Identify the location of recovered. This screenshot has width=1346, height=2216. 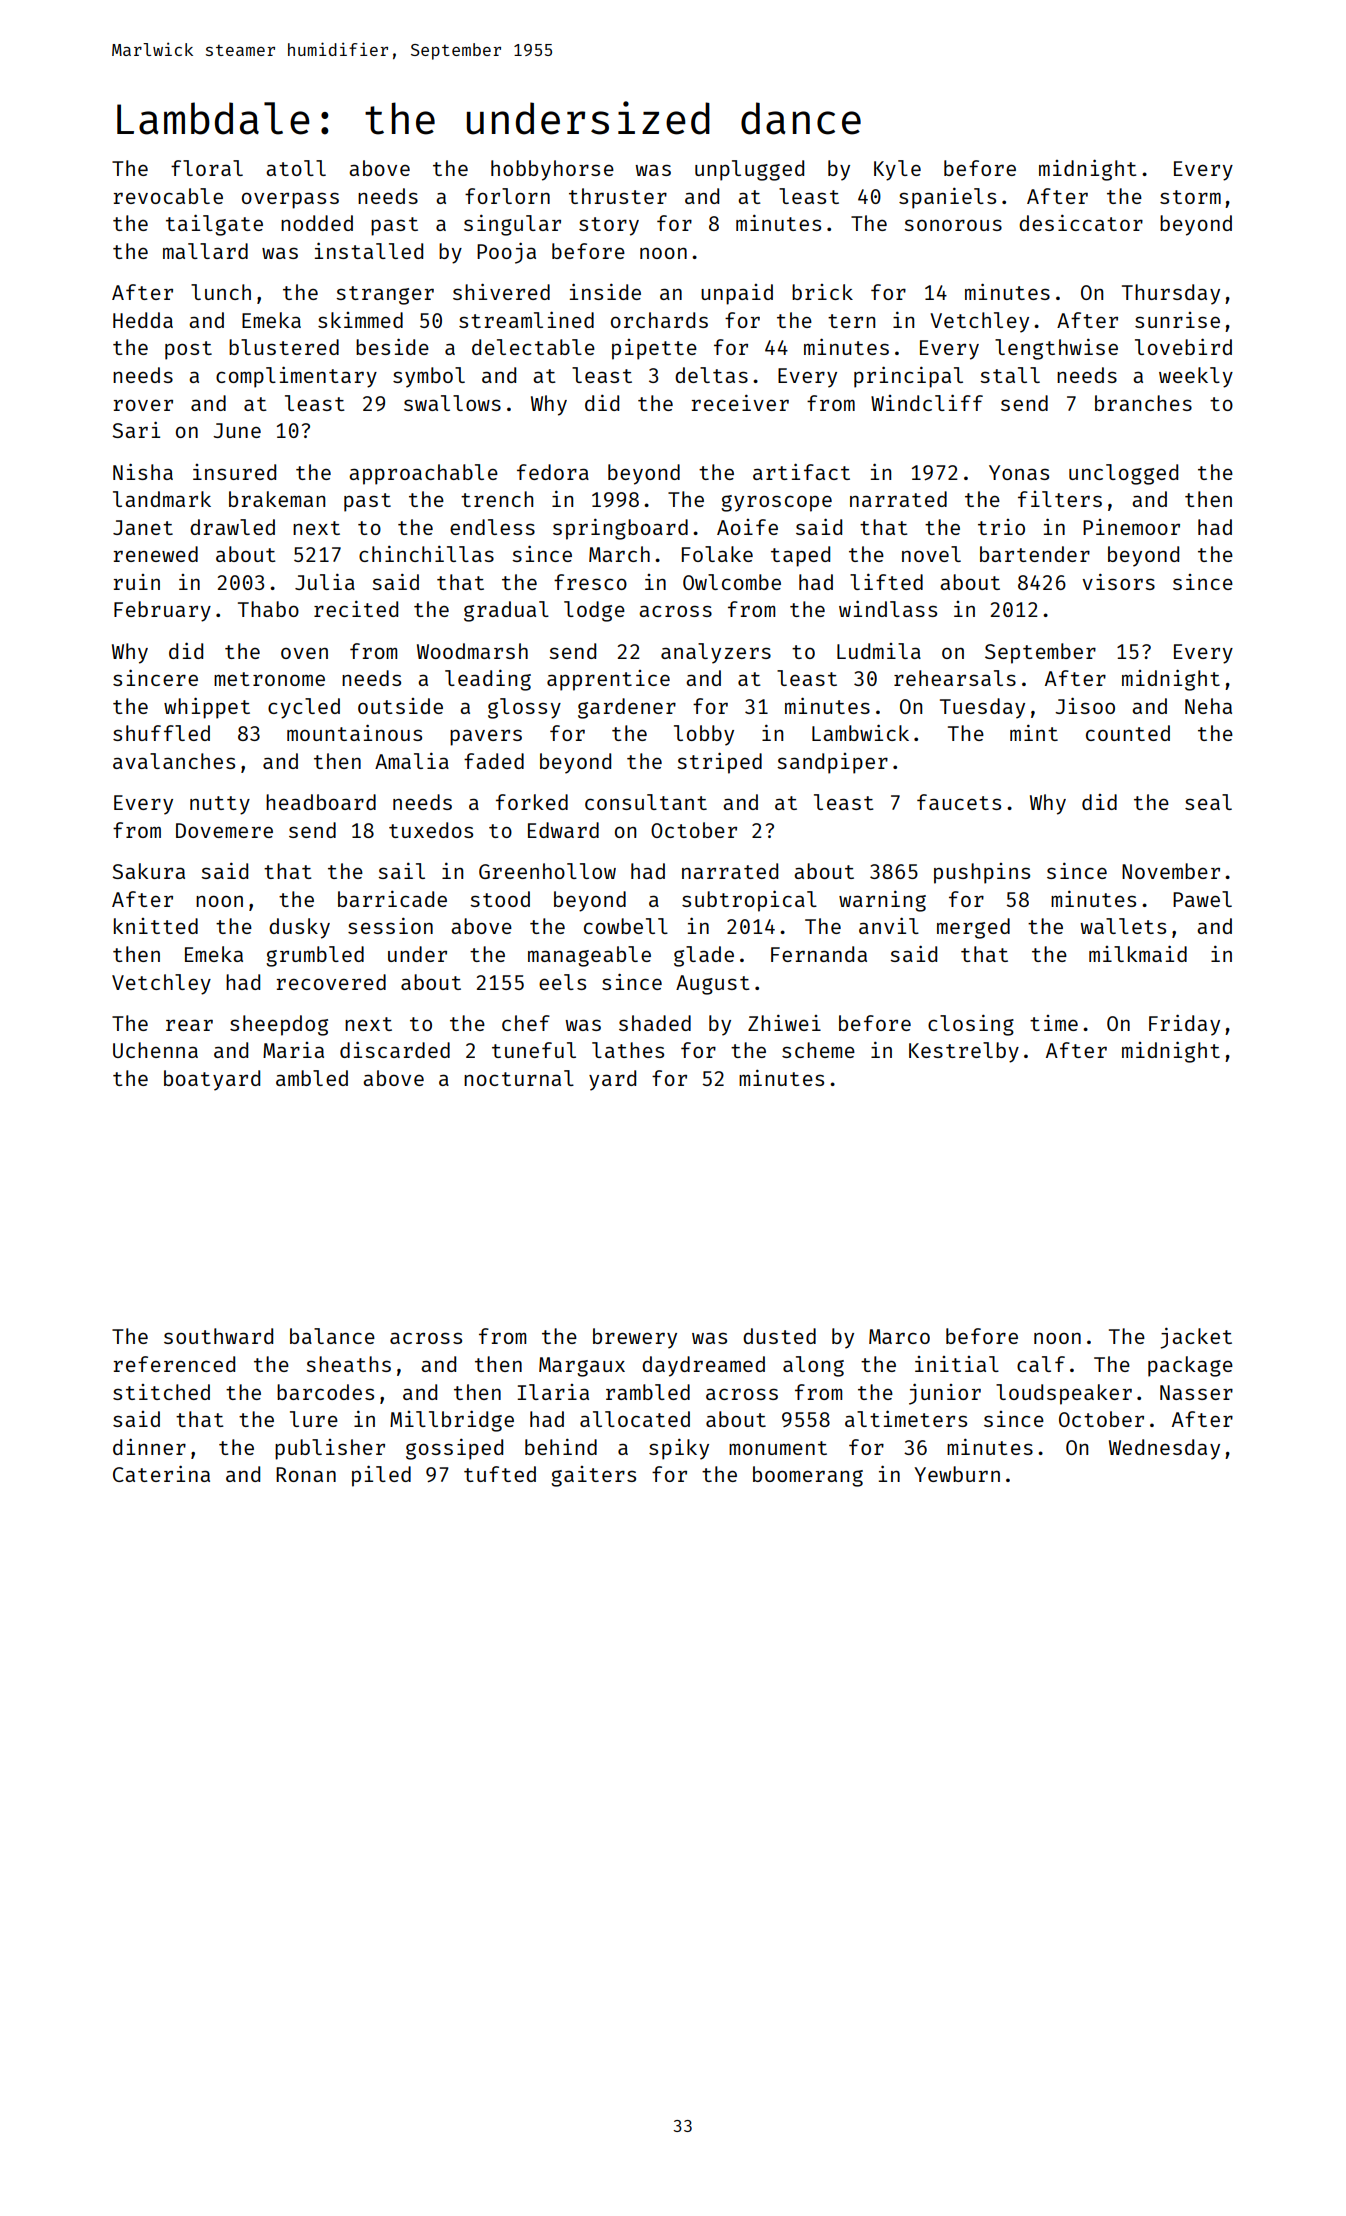
(331, 982).
